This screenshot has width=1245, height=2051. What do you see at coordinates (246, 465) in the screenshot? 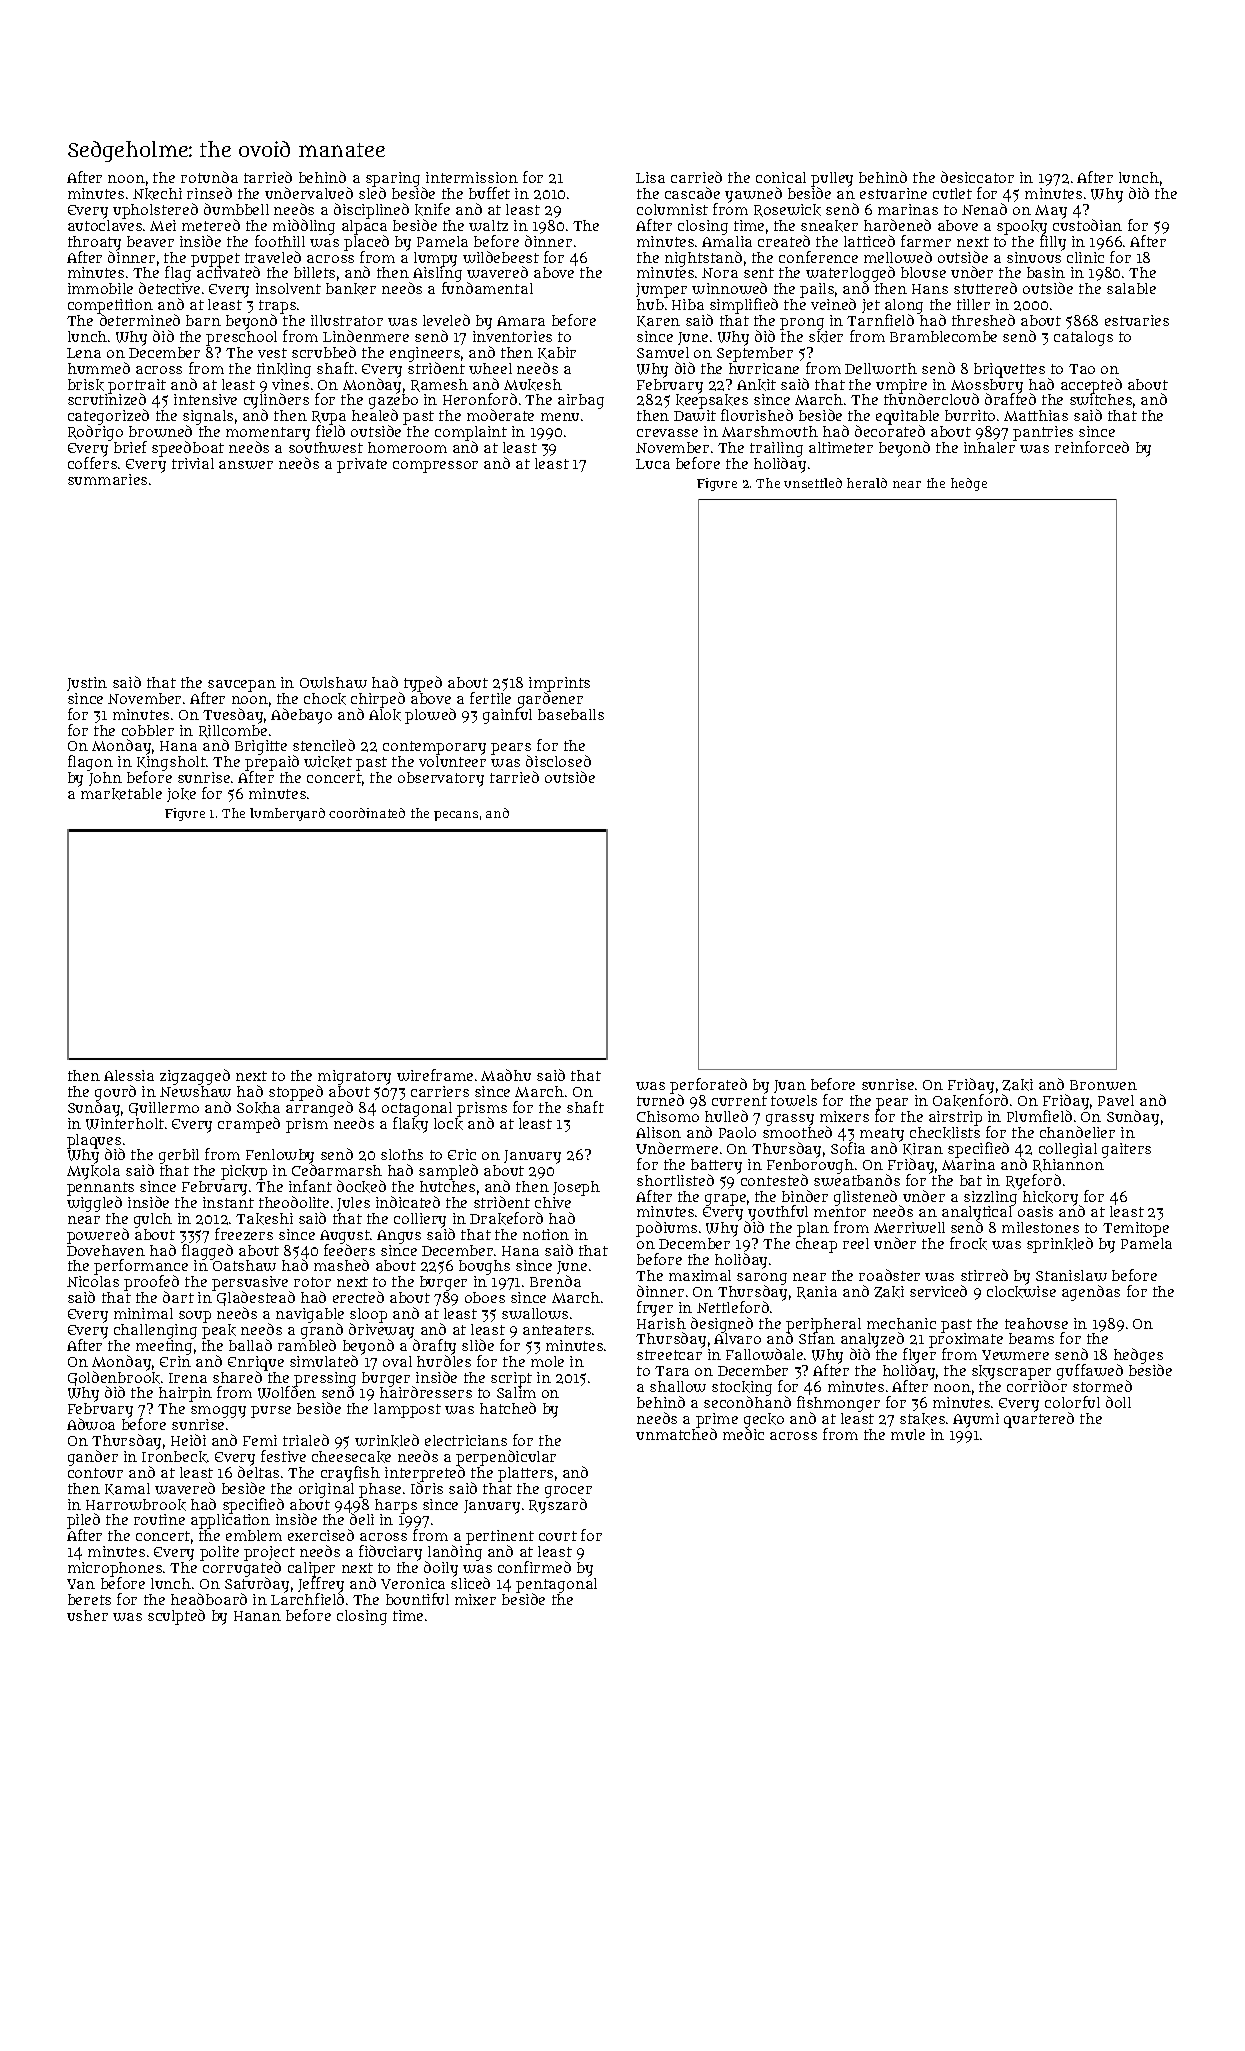
I see `answer` at bounding box center [246, 465].
